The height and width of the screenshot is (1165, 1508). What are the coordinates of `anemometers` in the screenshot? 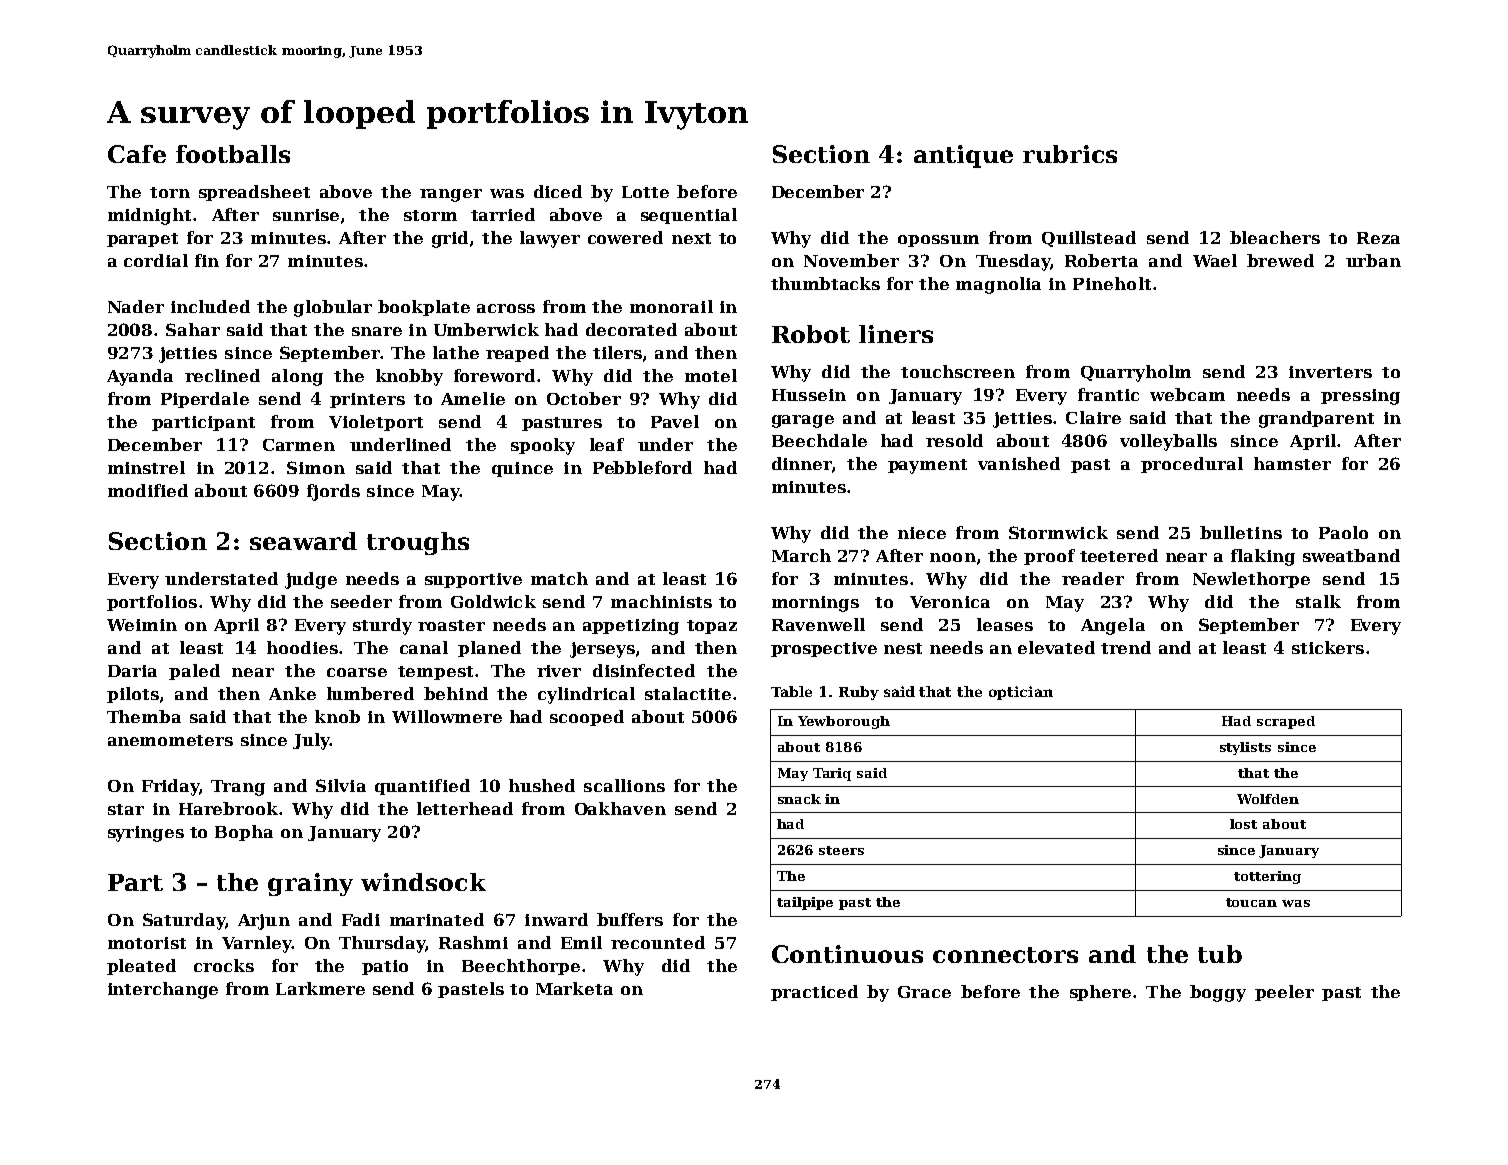 It's located at (170, 740).
